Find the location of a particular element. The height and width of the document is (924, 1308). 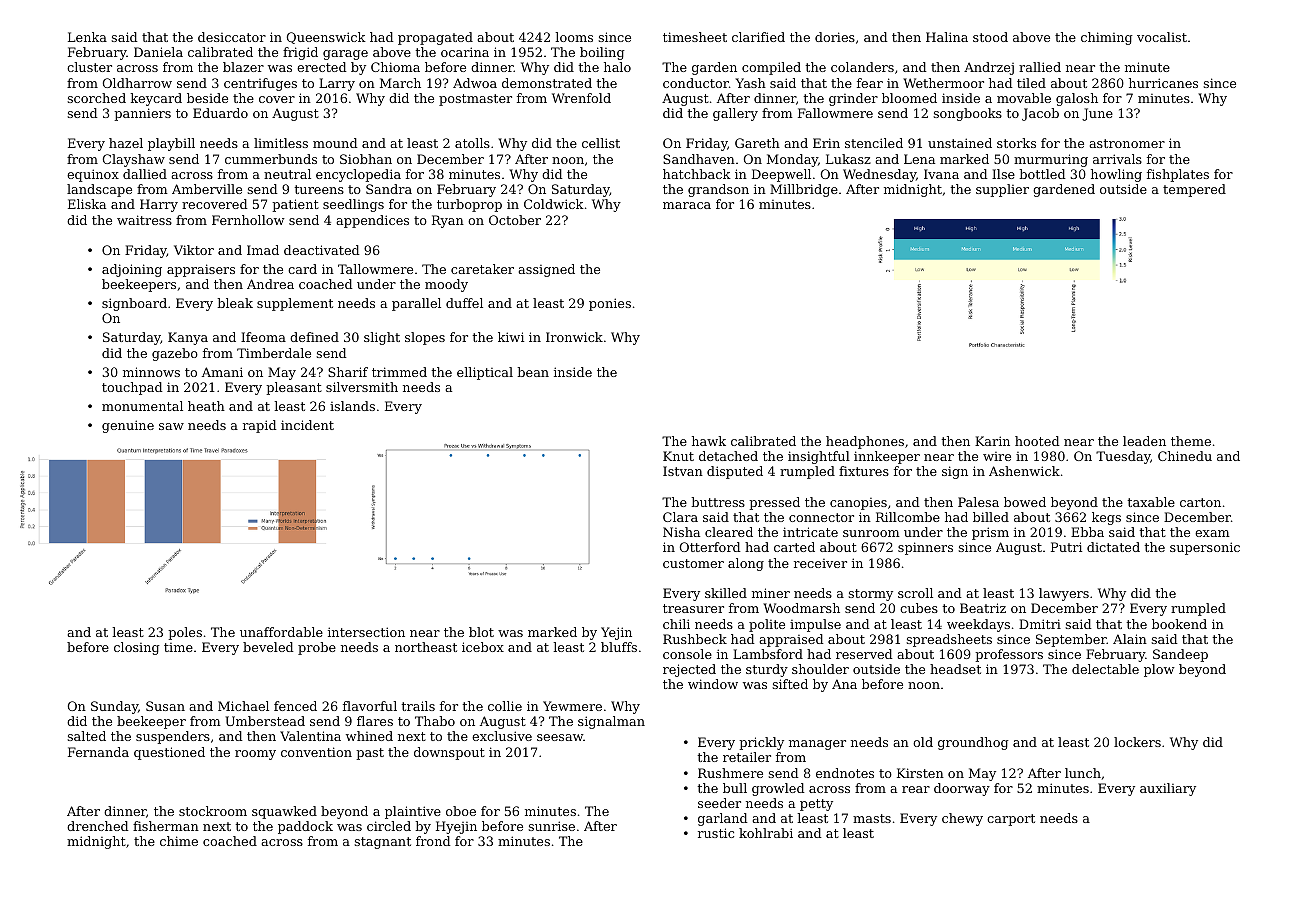

Clara is located at coordinates (680, 517).
